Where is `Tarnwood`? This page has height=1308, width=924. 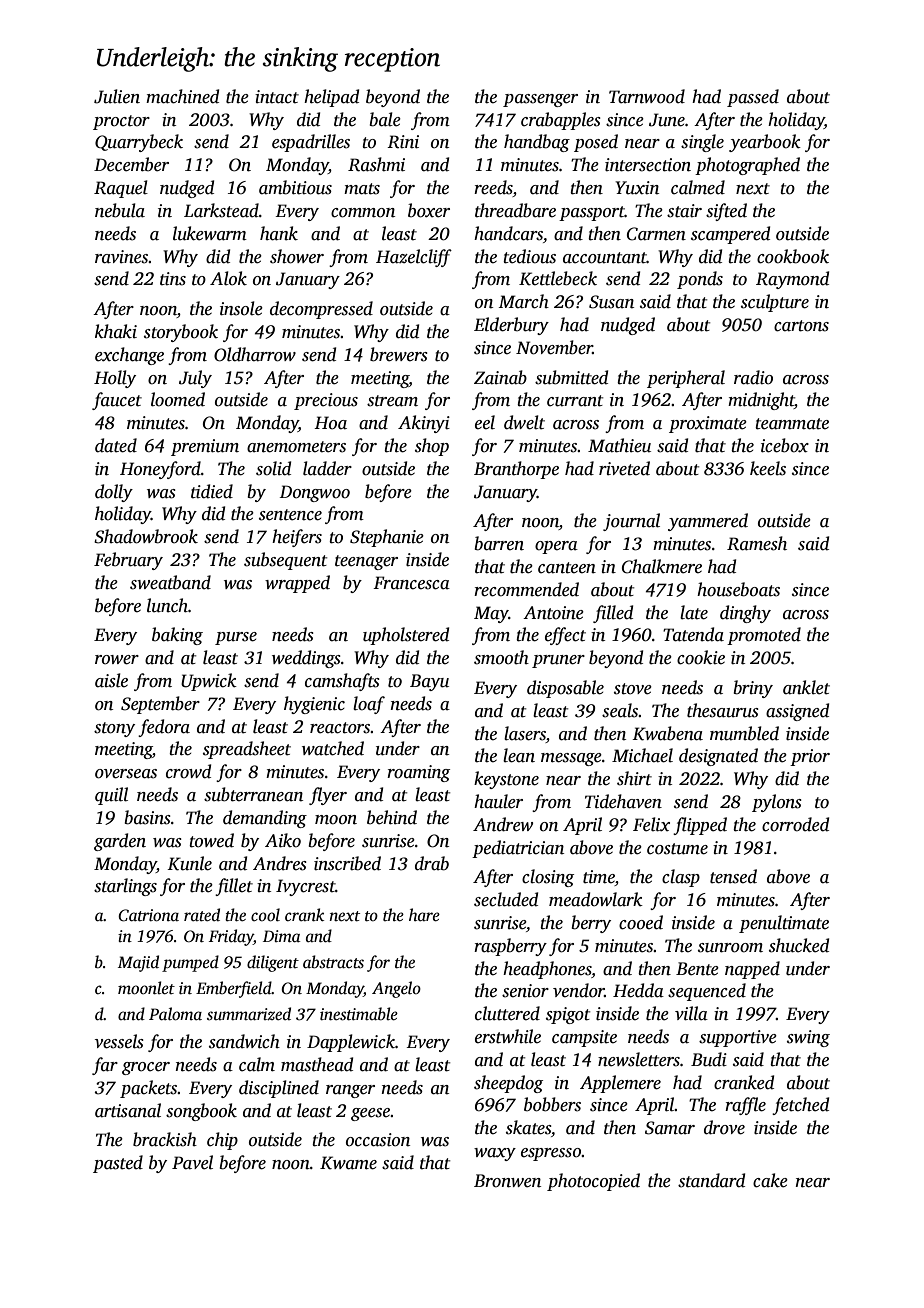 Tarnwood is located at coordinates (647, 96).
